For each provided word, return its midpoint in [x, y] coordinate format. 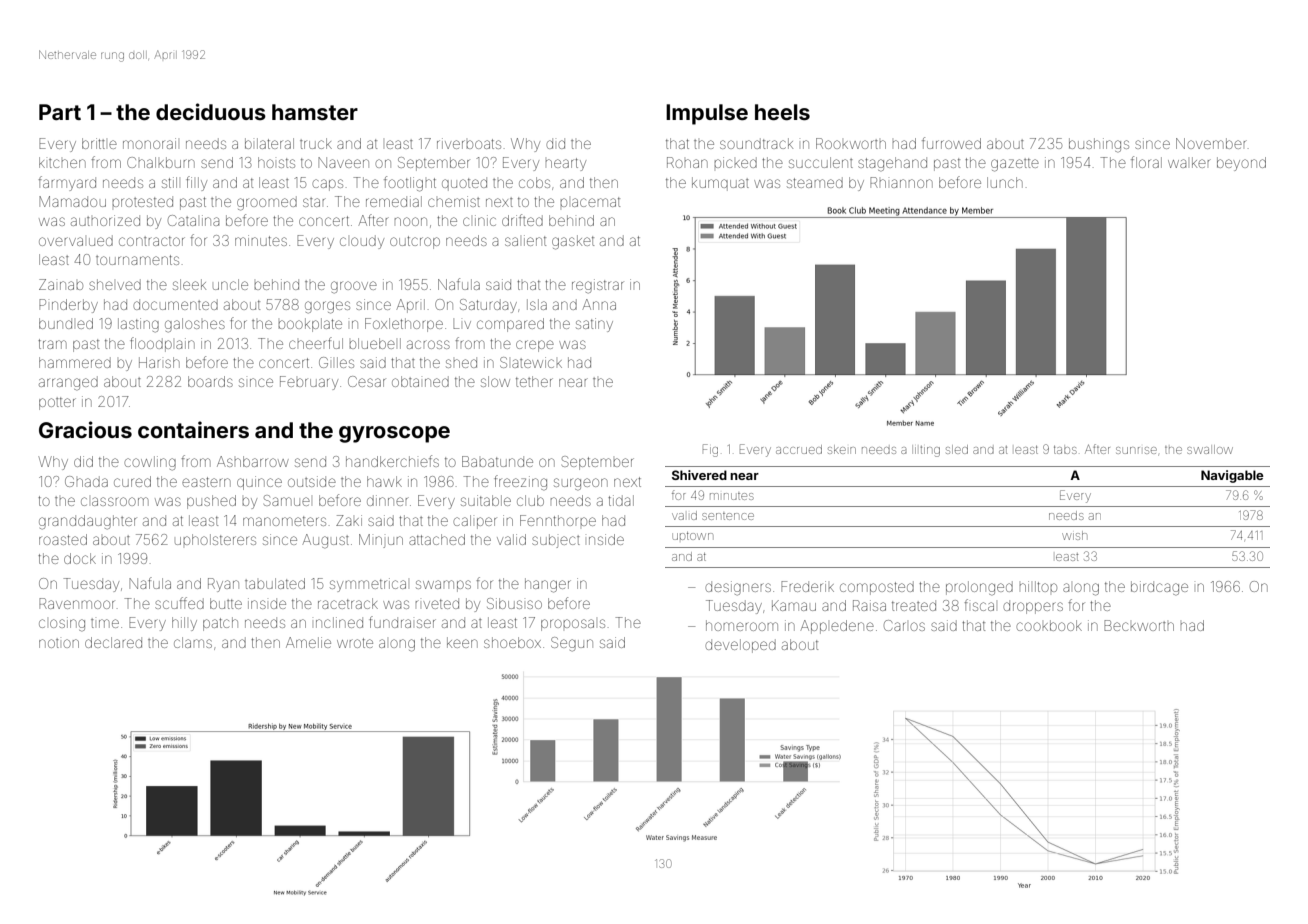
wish [1074, 535]
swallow [1210, 449]
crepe [535, 346]
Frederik [807, 586]
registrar [597, 286]
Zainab [61, 284]
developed [741, 646]
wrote [355, 643]
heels [782, 112]
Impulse [707, 114]
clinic [479, 220]
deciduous [211, 111]
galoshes [195, 325]
